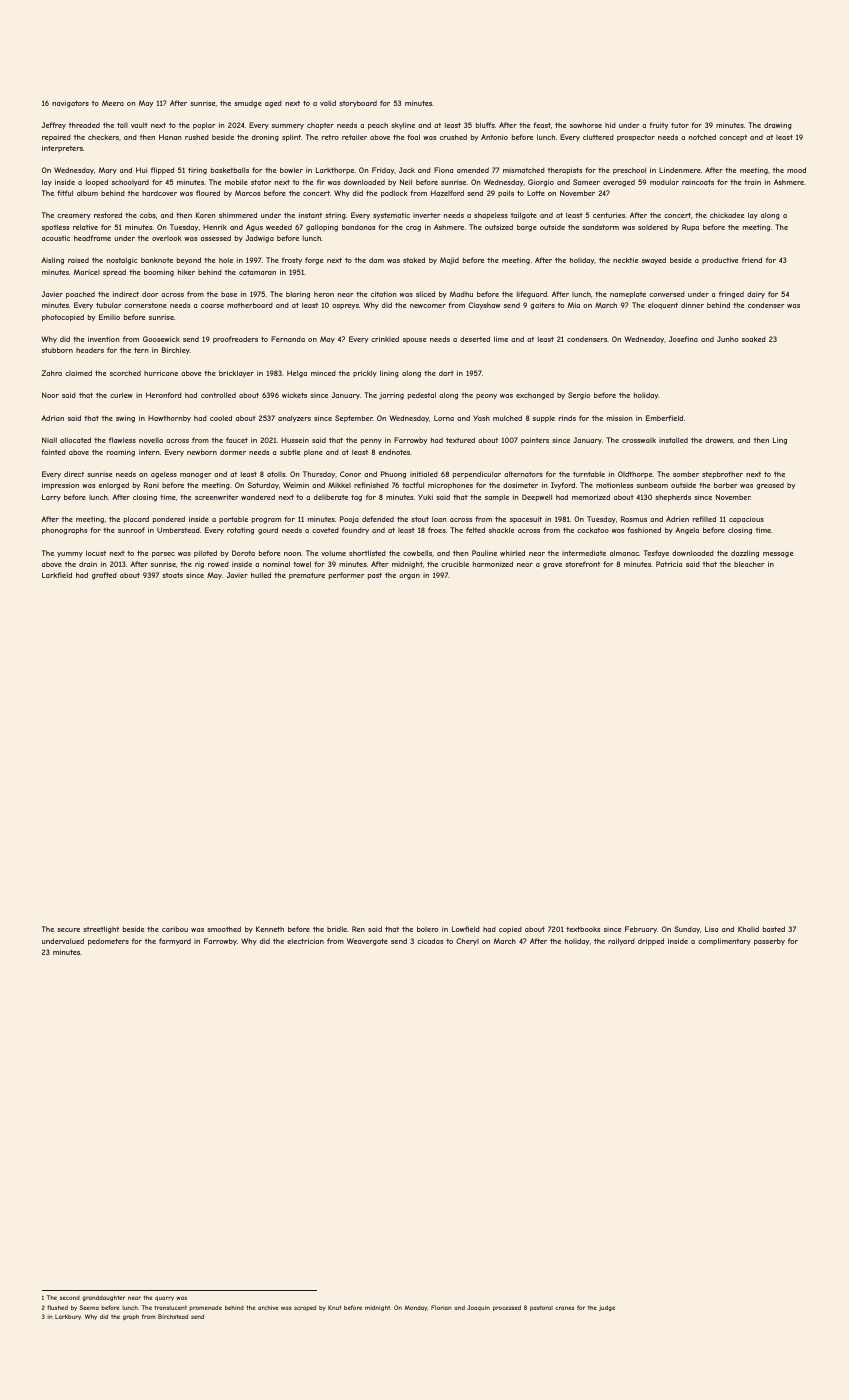  Describe the element at coordinates (346, 576) in the screenshot. I see `performer` at that location.
